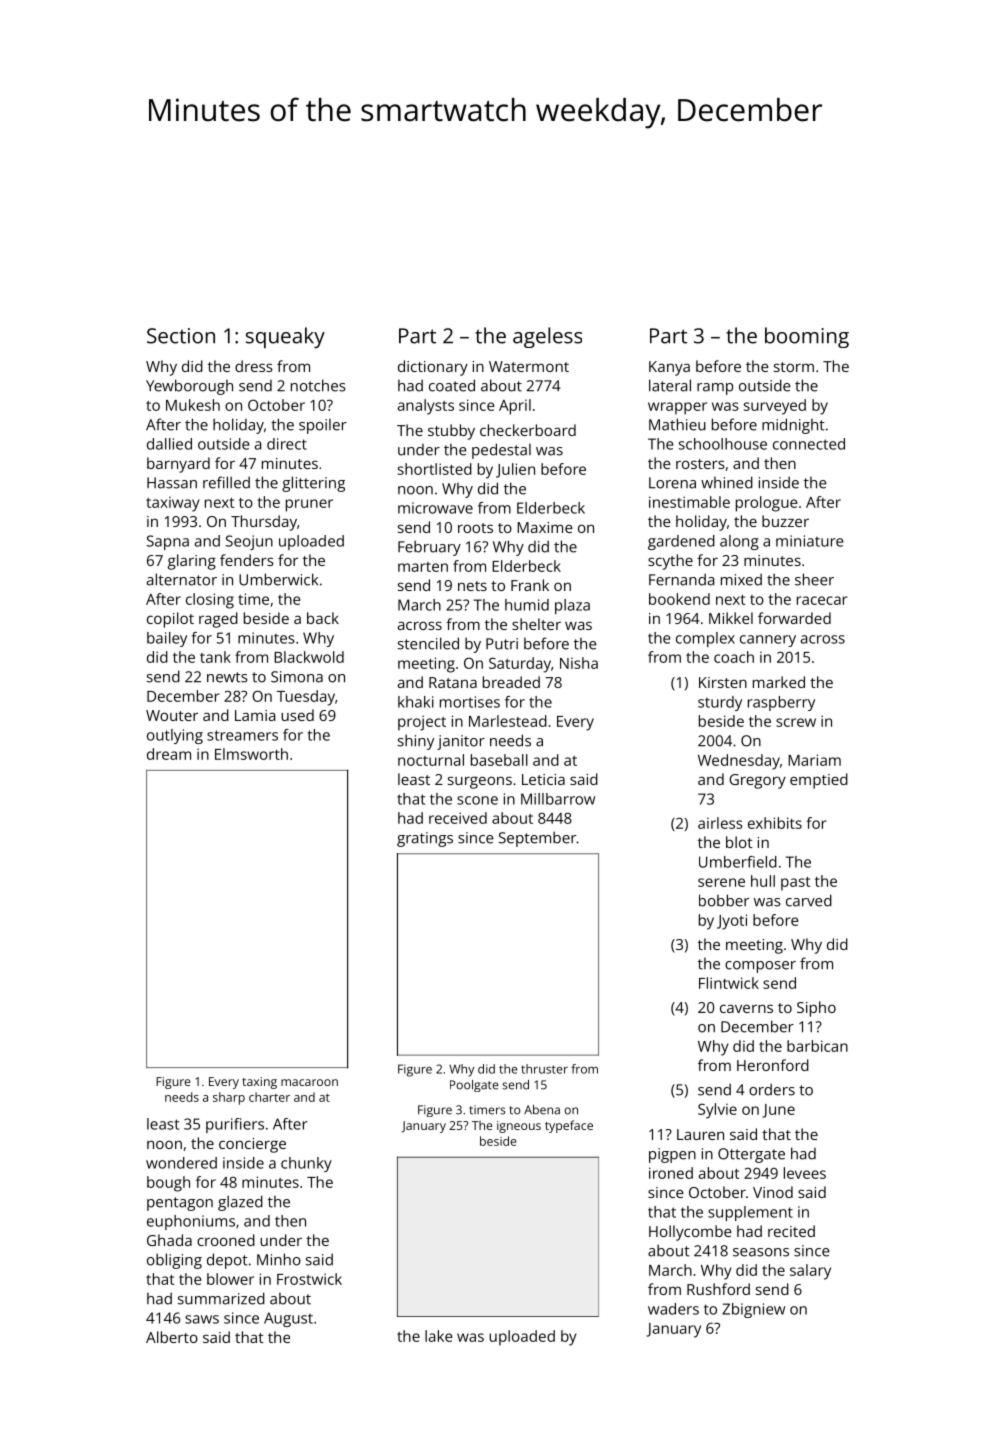  What do you see at coordinates (558, 799) in the screenshot?
I see `Millbarrow` at bounding box center [558, 799].
